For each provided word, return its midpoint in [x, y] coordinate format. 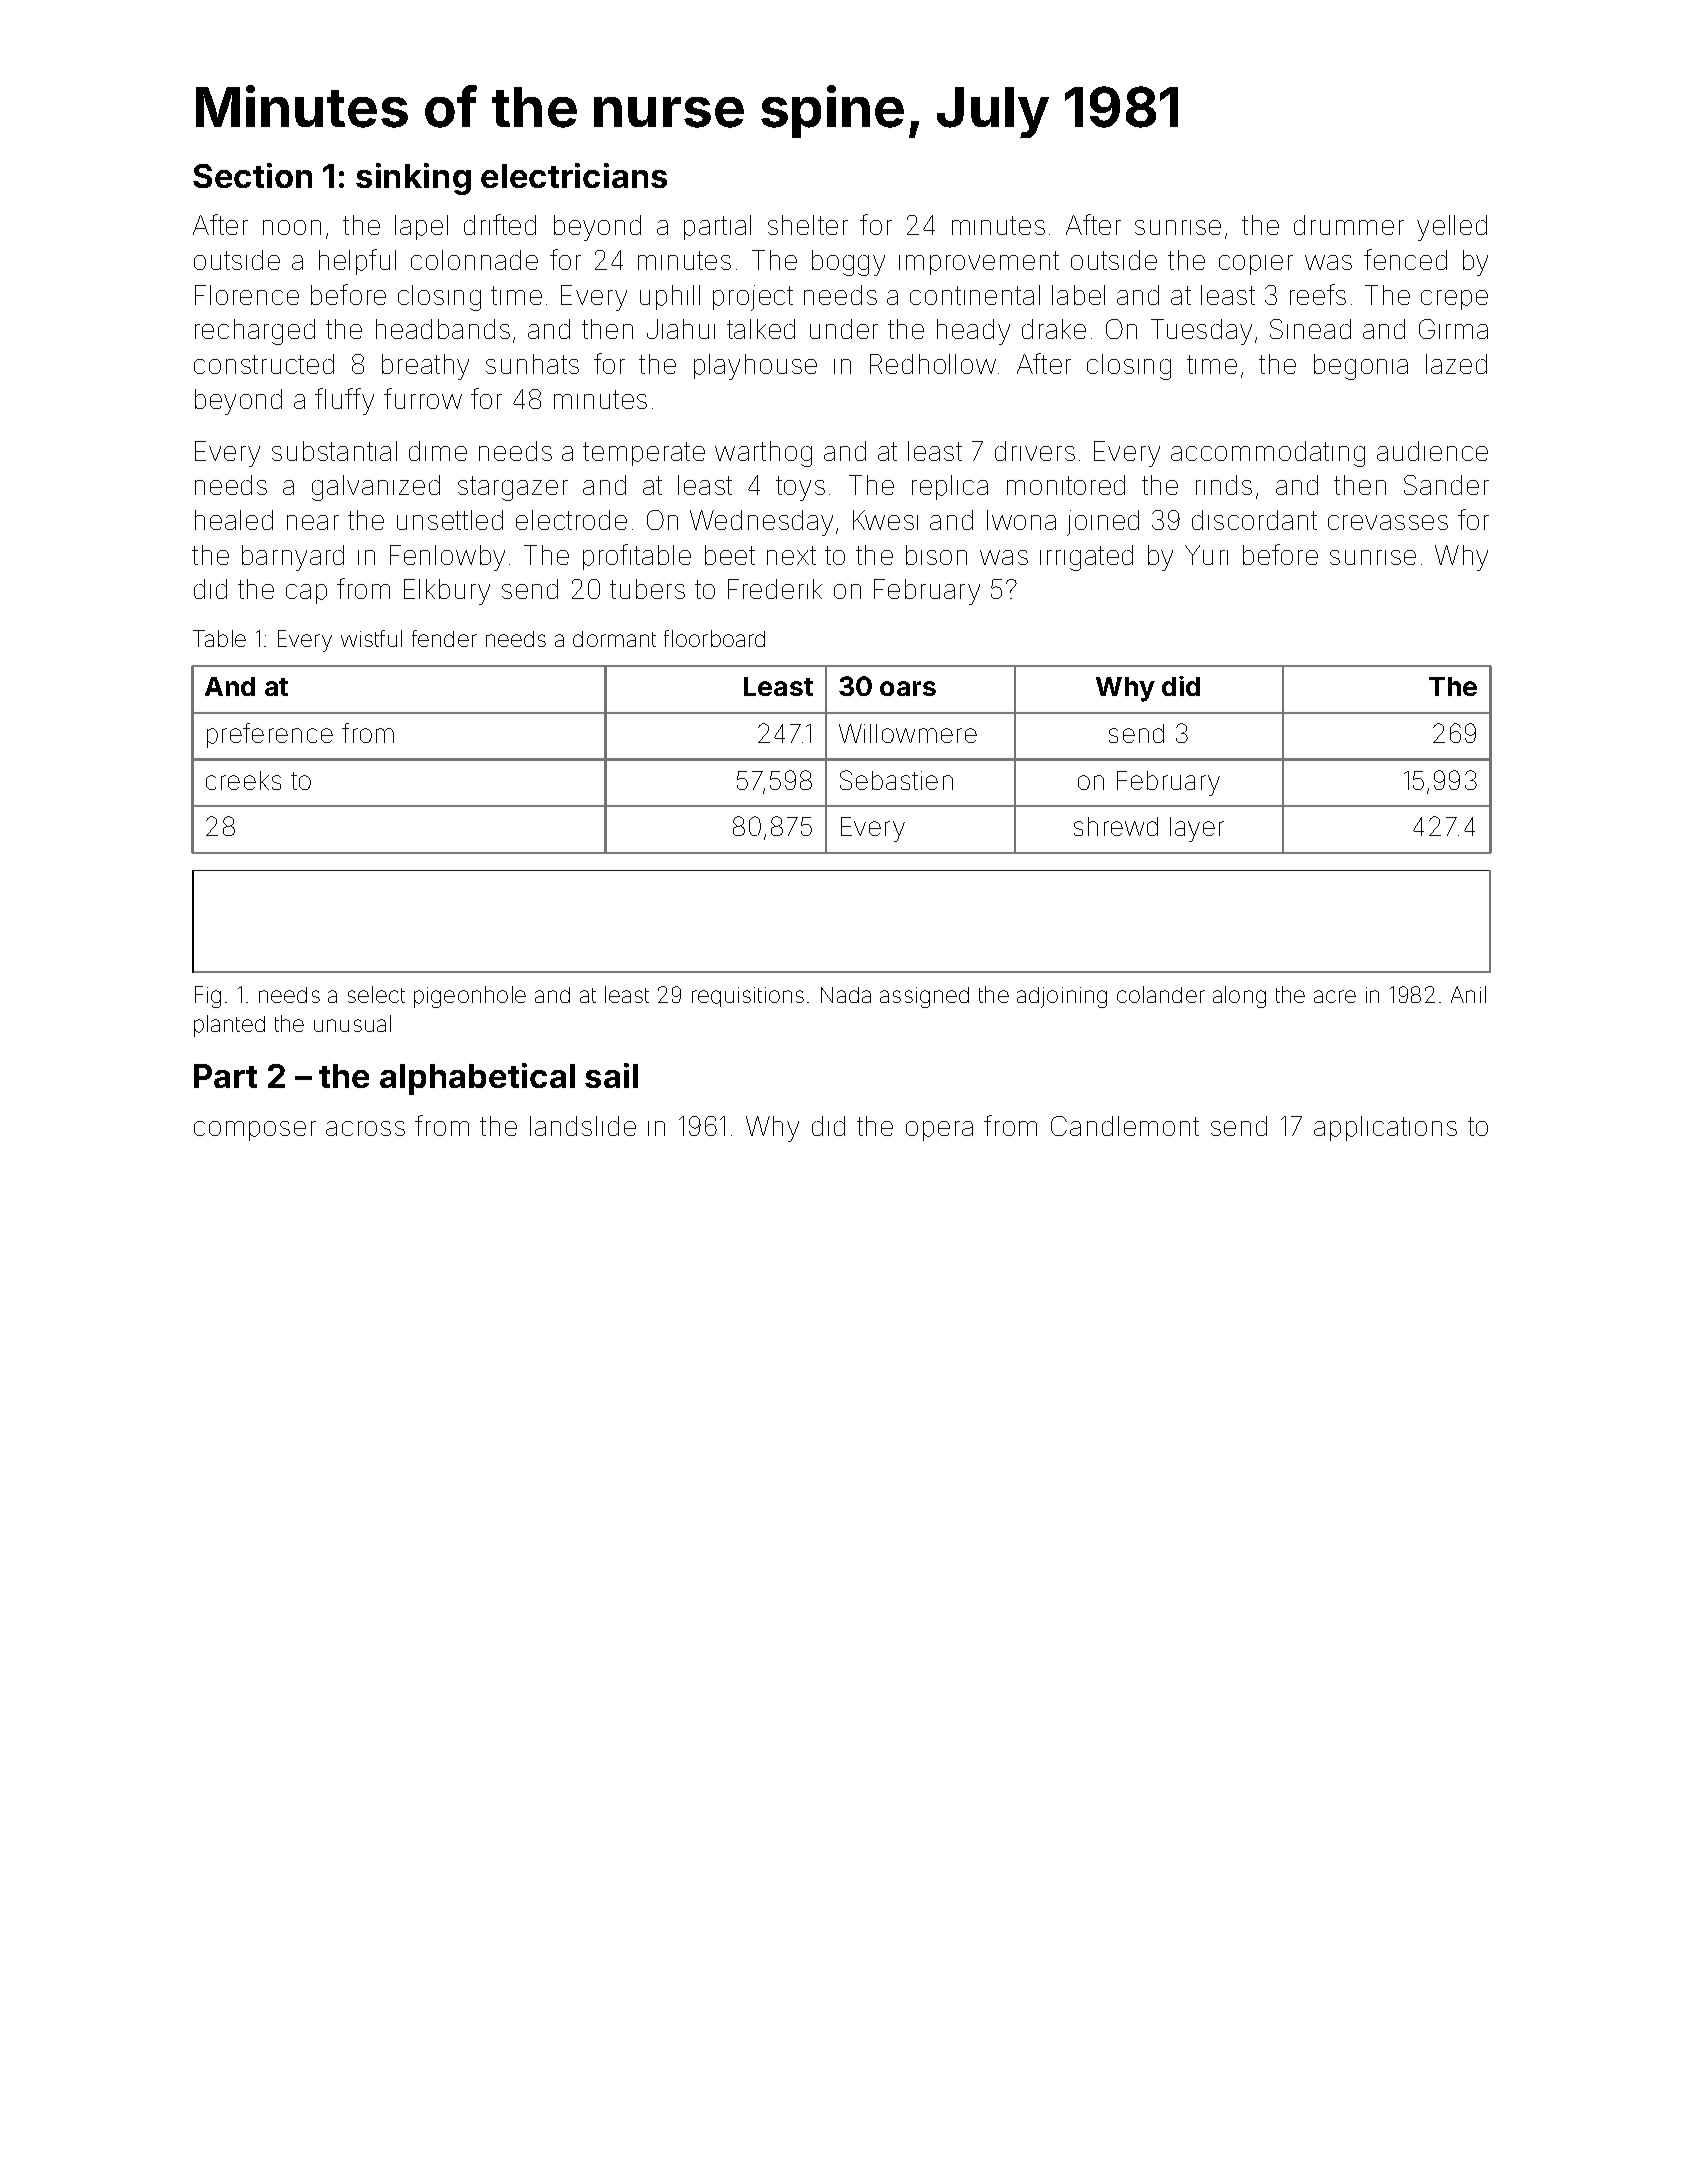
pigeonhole [470, 997]
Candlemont [1125, 1126]
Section [252, 175]
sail [611, 1075]
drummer [1349, 225]
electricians [574, 175]
